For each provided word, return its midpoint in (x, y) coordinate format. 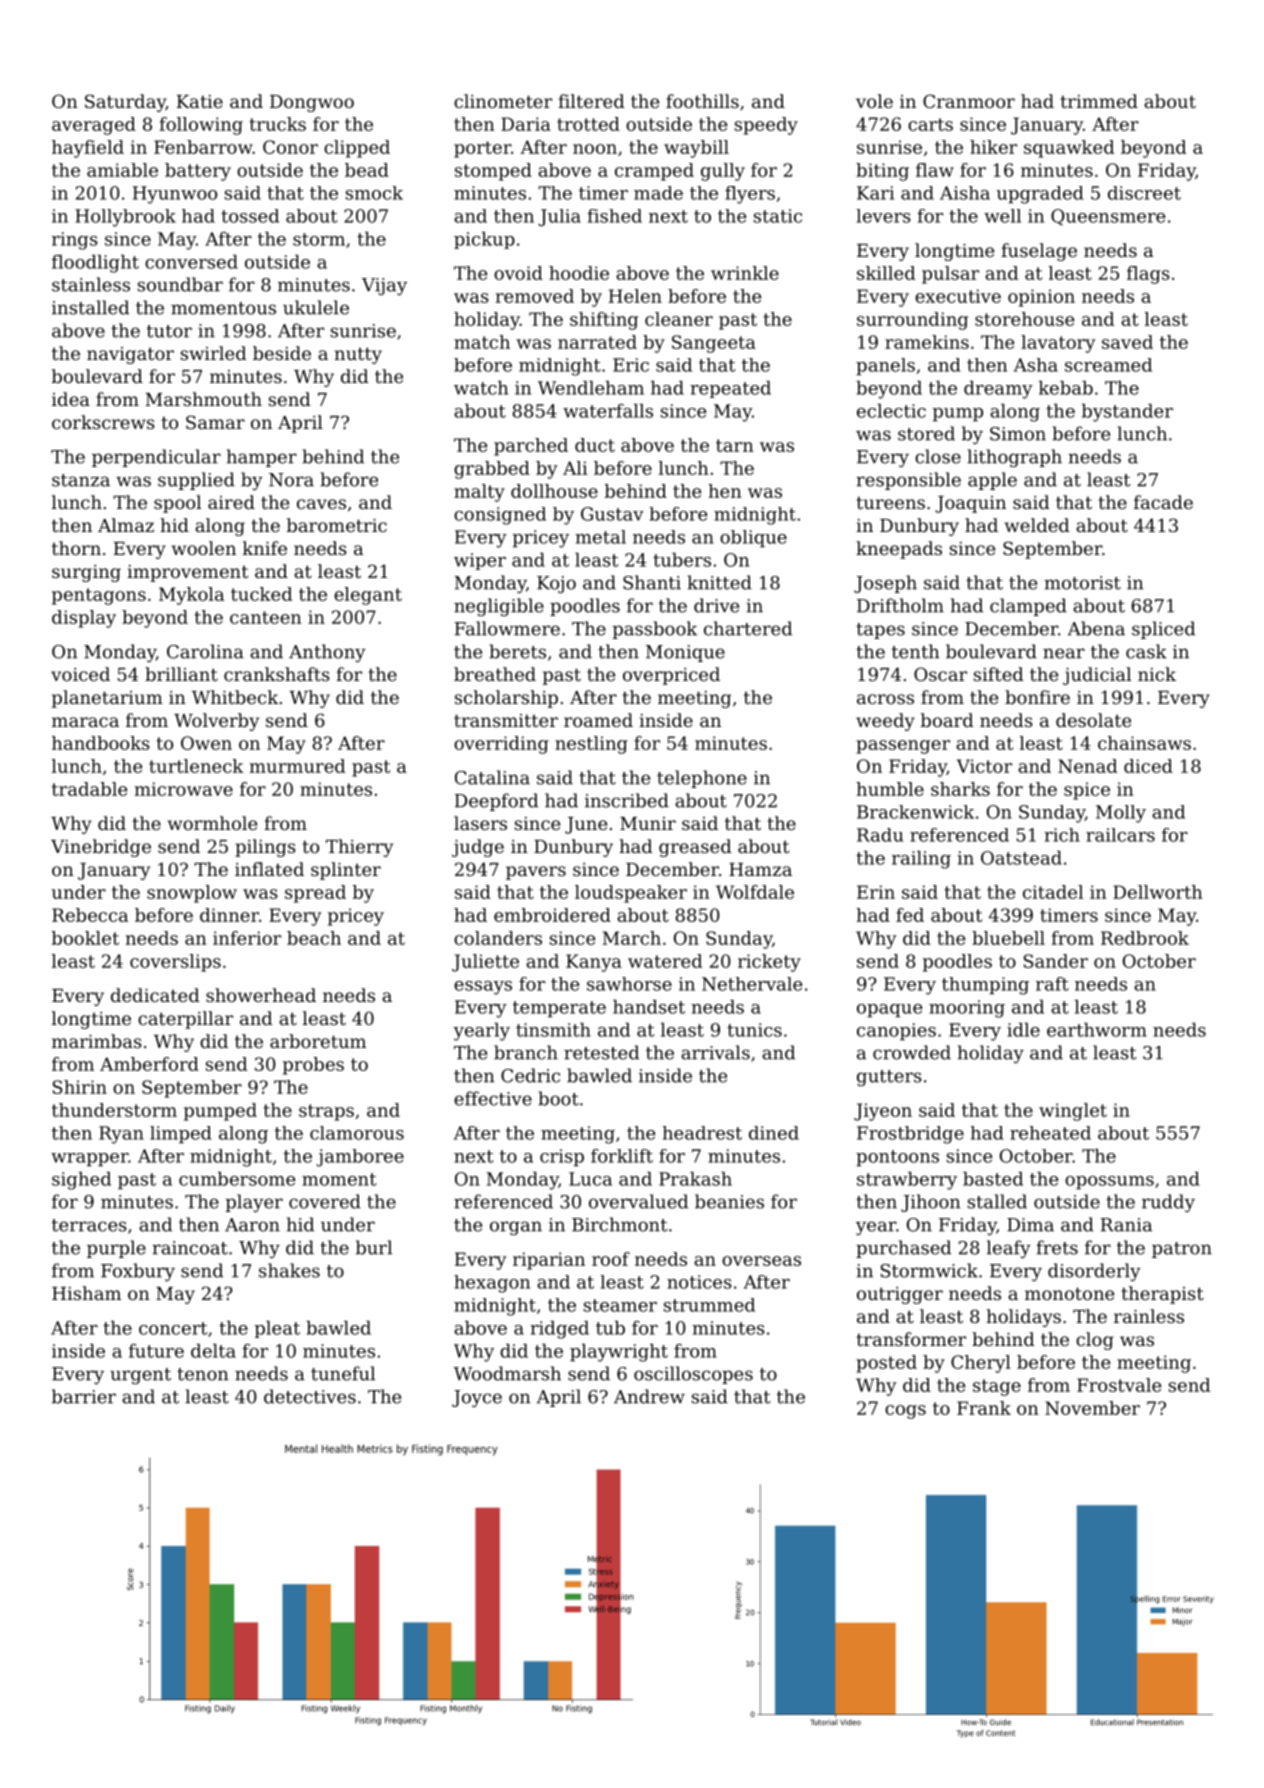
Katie (200, 101)
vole (874, 101)
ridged (559, 1330)
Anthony (327, 653)
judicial (1097, 676)
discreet (1144, 193)
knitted (719, 582)
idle (1023, 1030)
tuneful (343, 1373)
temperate (559, 1009)
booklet (85, 938)
